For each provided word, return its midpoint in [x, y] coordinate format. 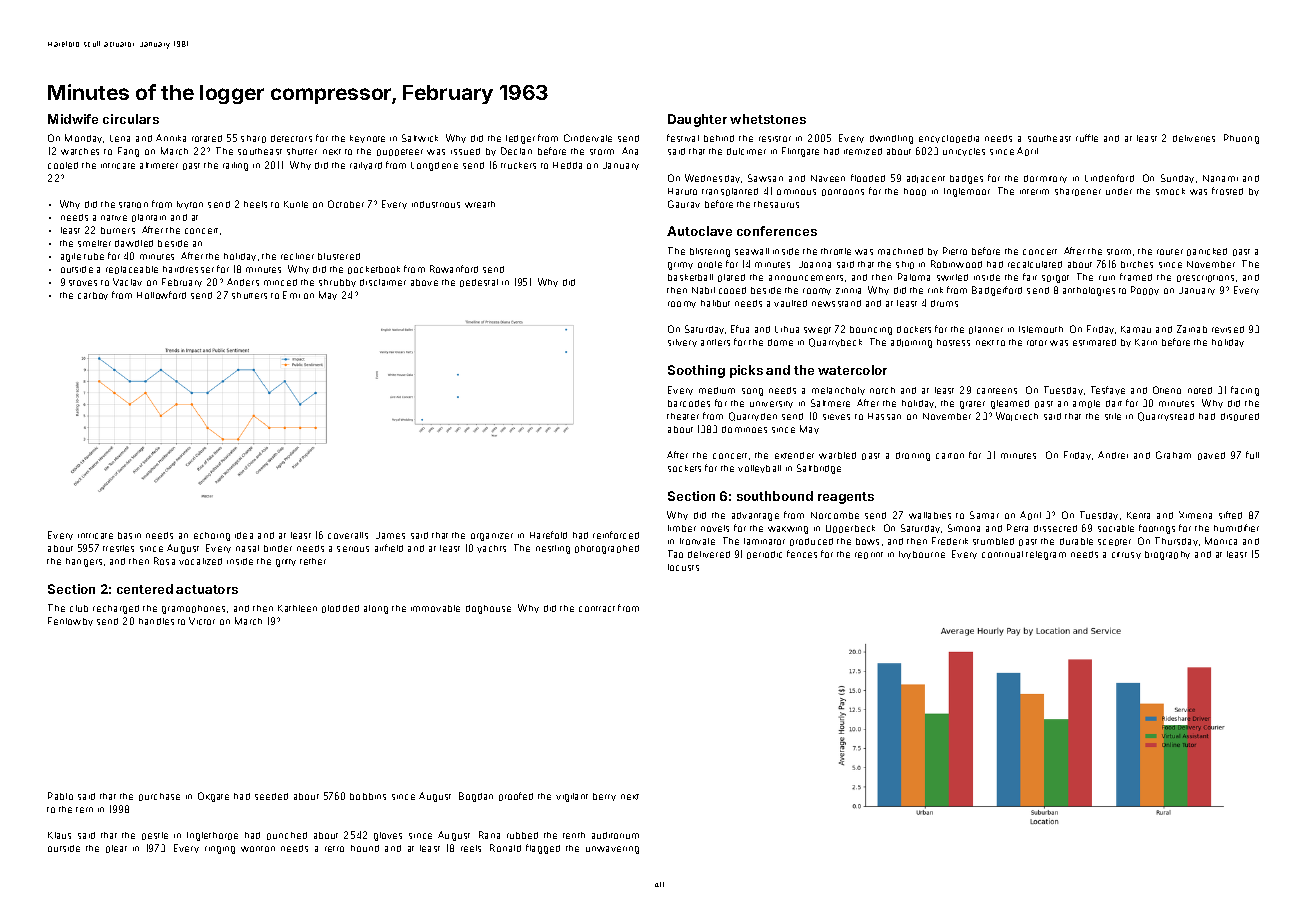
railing [235, 166]
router [1170, 252]
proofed [516, 796]
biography [1167, 555]
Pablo [60, 796]
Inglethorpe [212, 836]
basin [129, 535]
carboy [93, 296]
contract [597, 609]
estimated [1094, 342]
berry [604, 797]
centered [145, 589]
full [1252, 455]
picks [746, 371]
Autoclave [699, 231]
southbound [775, 496]
